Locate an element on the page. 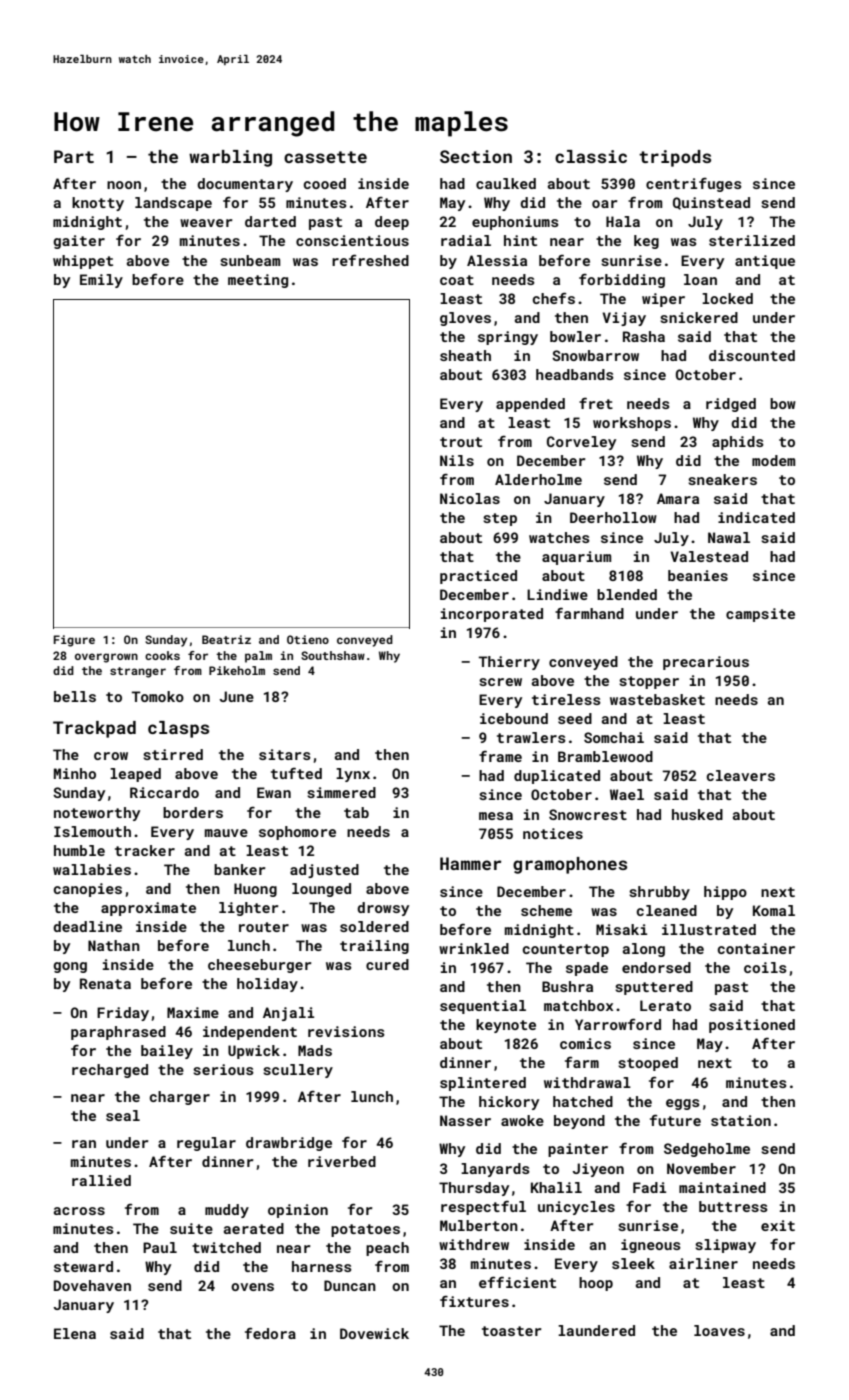  Emily is located at coordinates (101, 281).
